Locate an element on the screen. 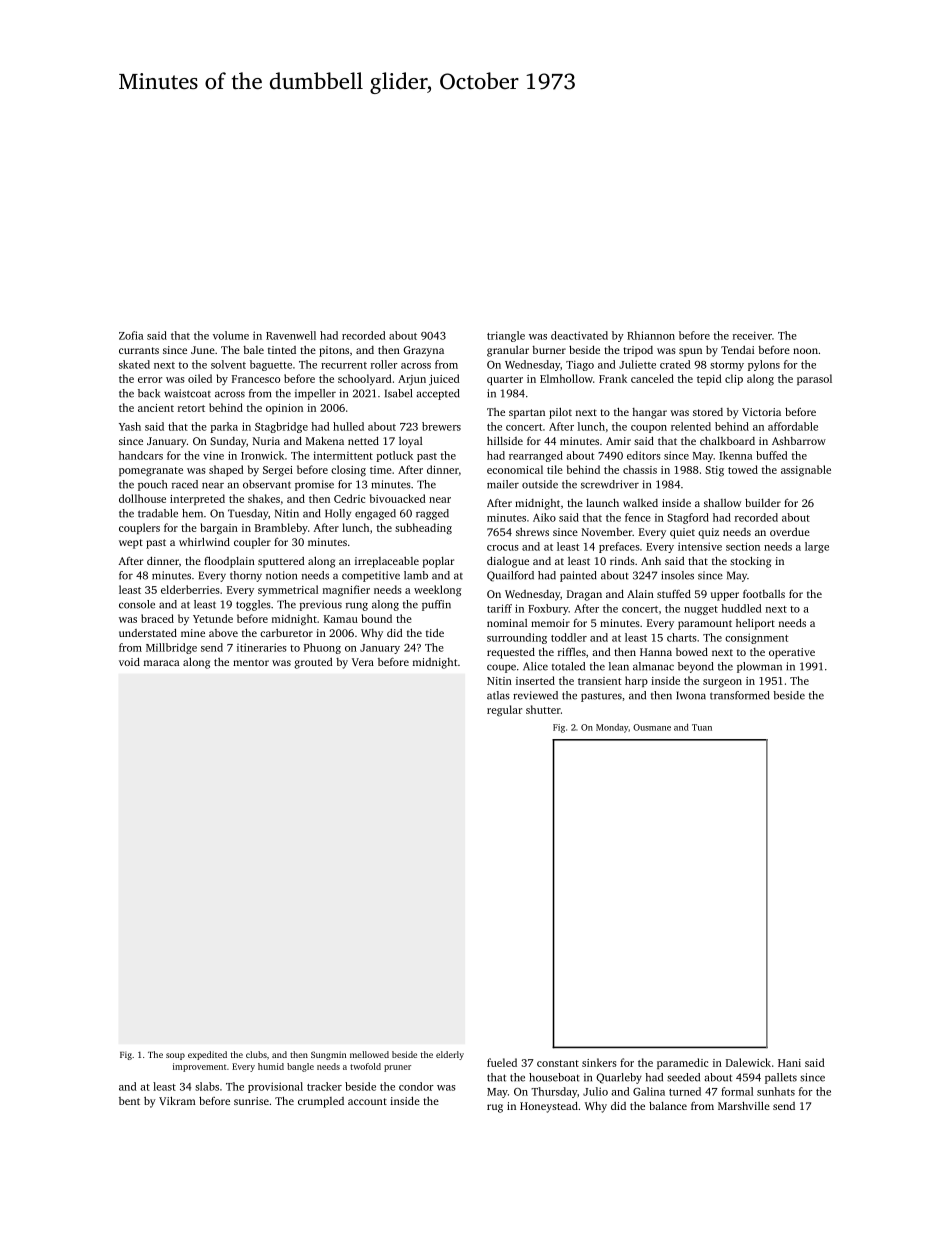  sunrise is located at coordinates (251, 1101).
